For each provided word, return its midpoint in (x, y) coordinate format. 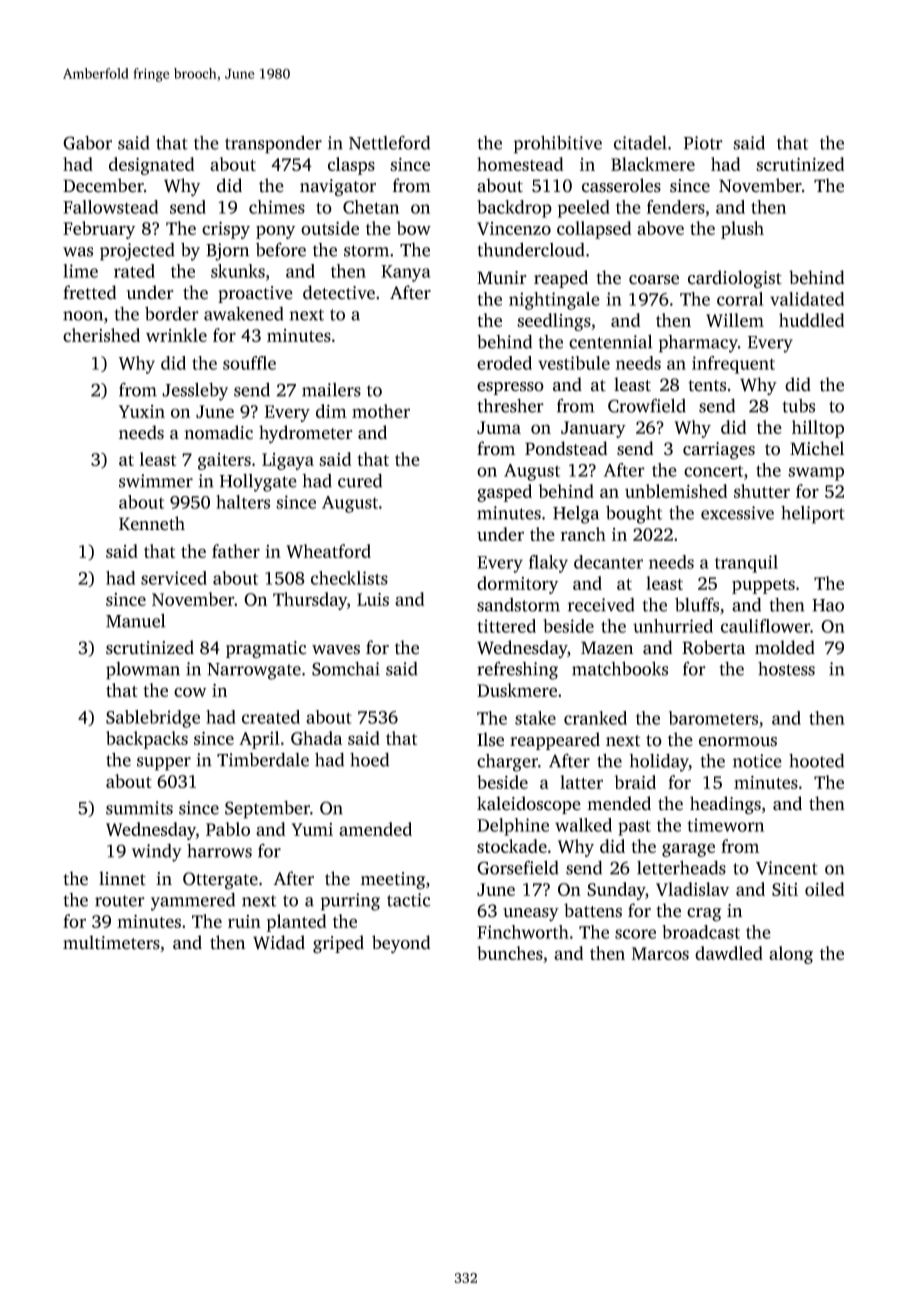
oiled (824, 889)
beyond (401, 944)
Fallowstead (110, 207)
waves (336, 650)
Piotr (703, 143)
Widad (279, 942)
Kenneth (152, 523)
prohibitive (558, 144)
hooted (816, 760)
